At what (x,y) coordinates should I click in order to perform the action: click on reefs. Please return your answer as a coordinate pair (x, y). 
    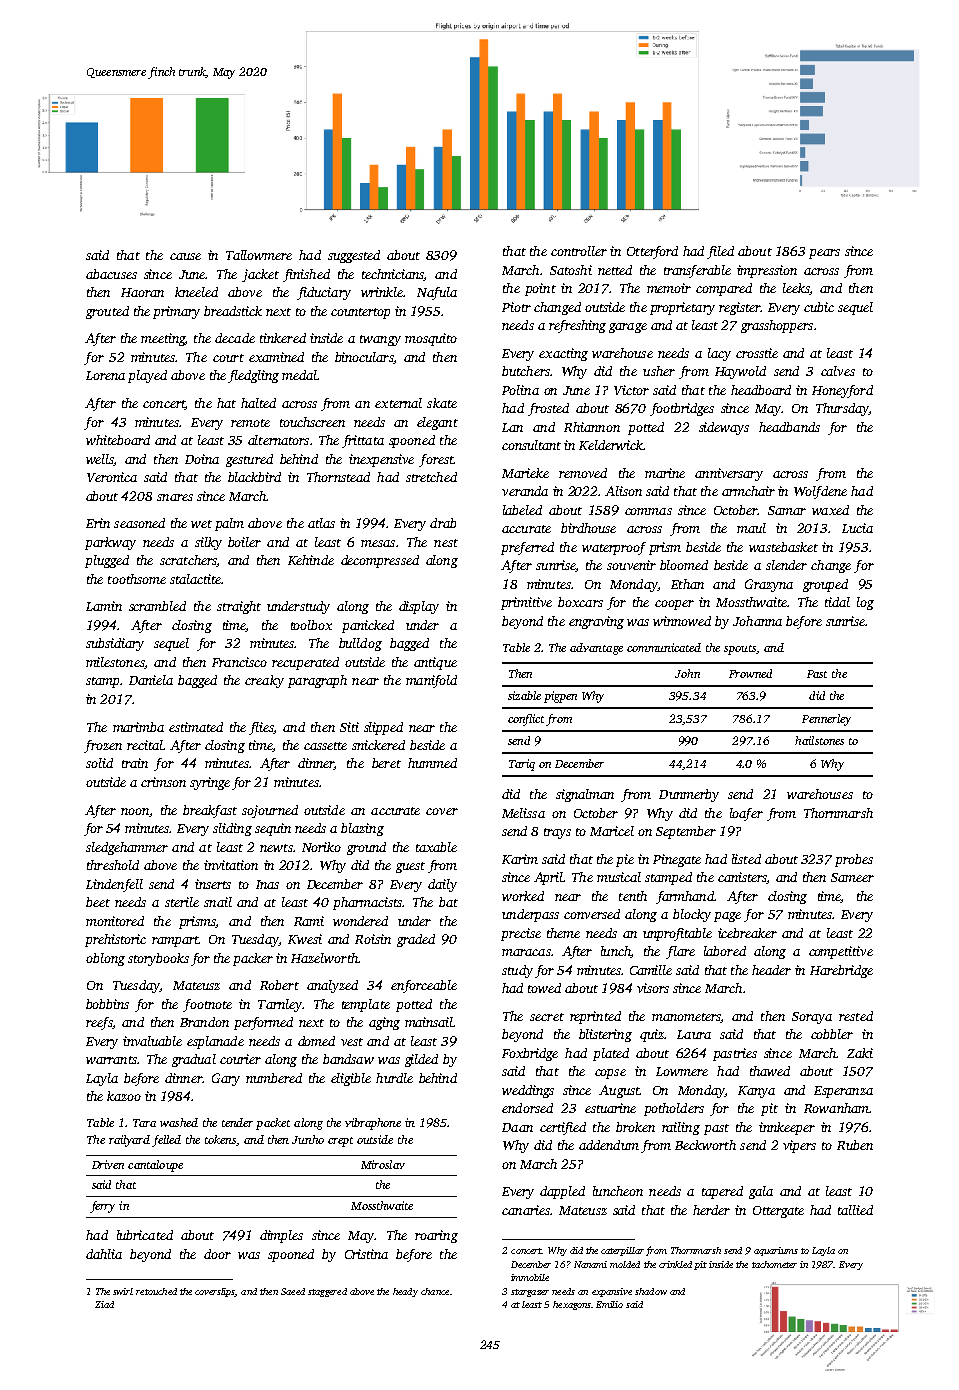
    Looking at the image, I should click on (99, 1023).
